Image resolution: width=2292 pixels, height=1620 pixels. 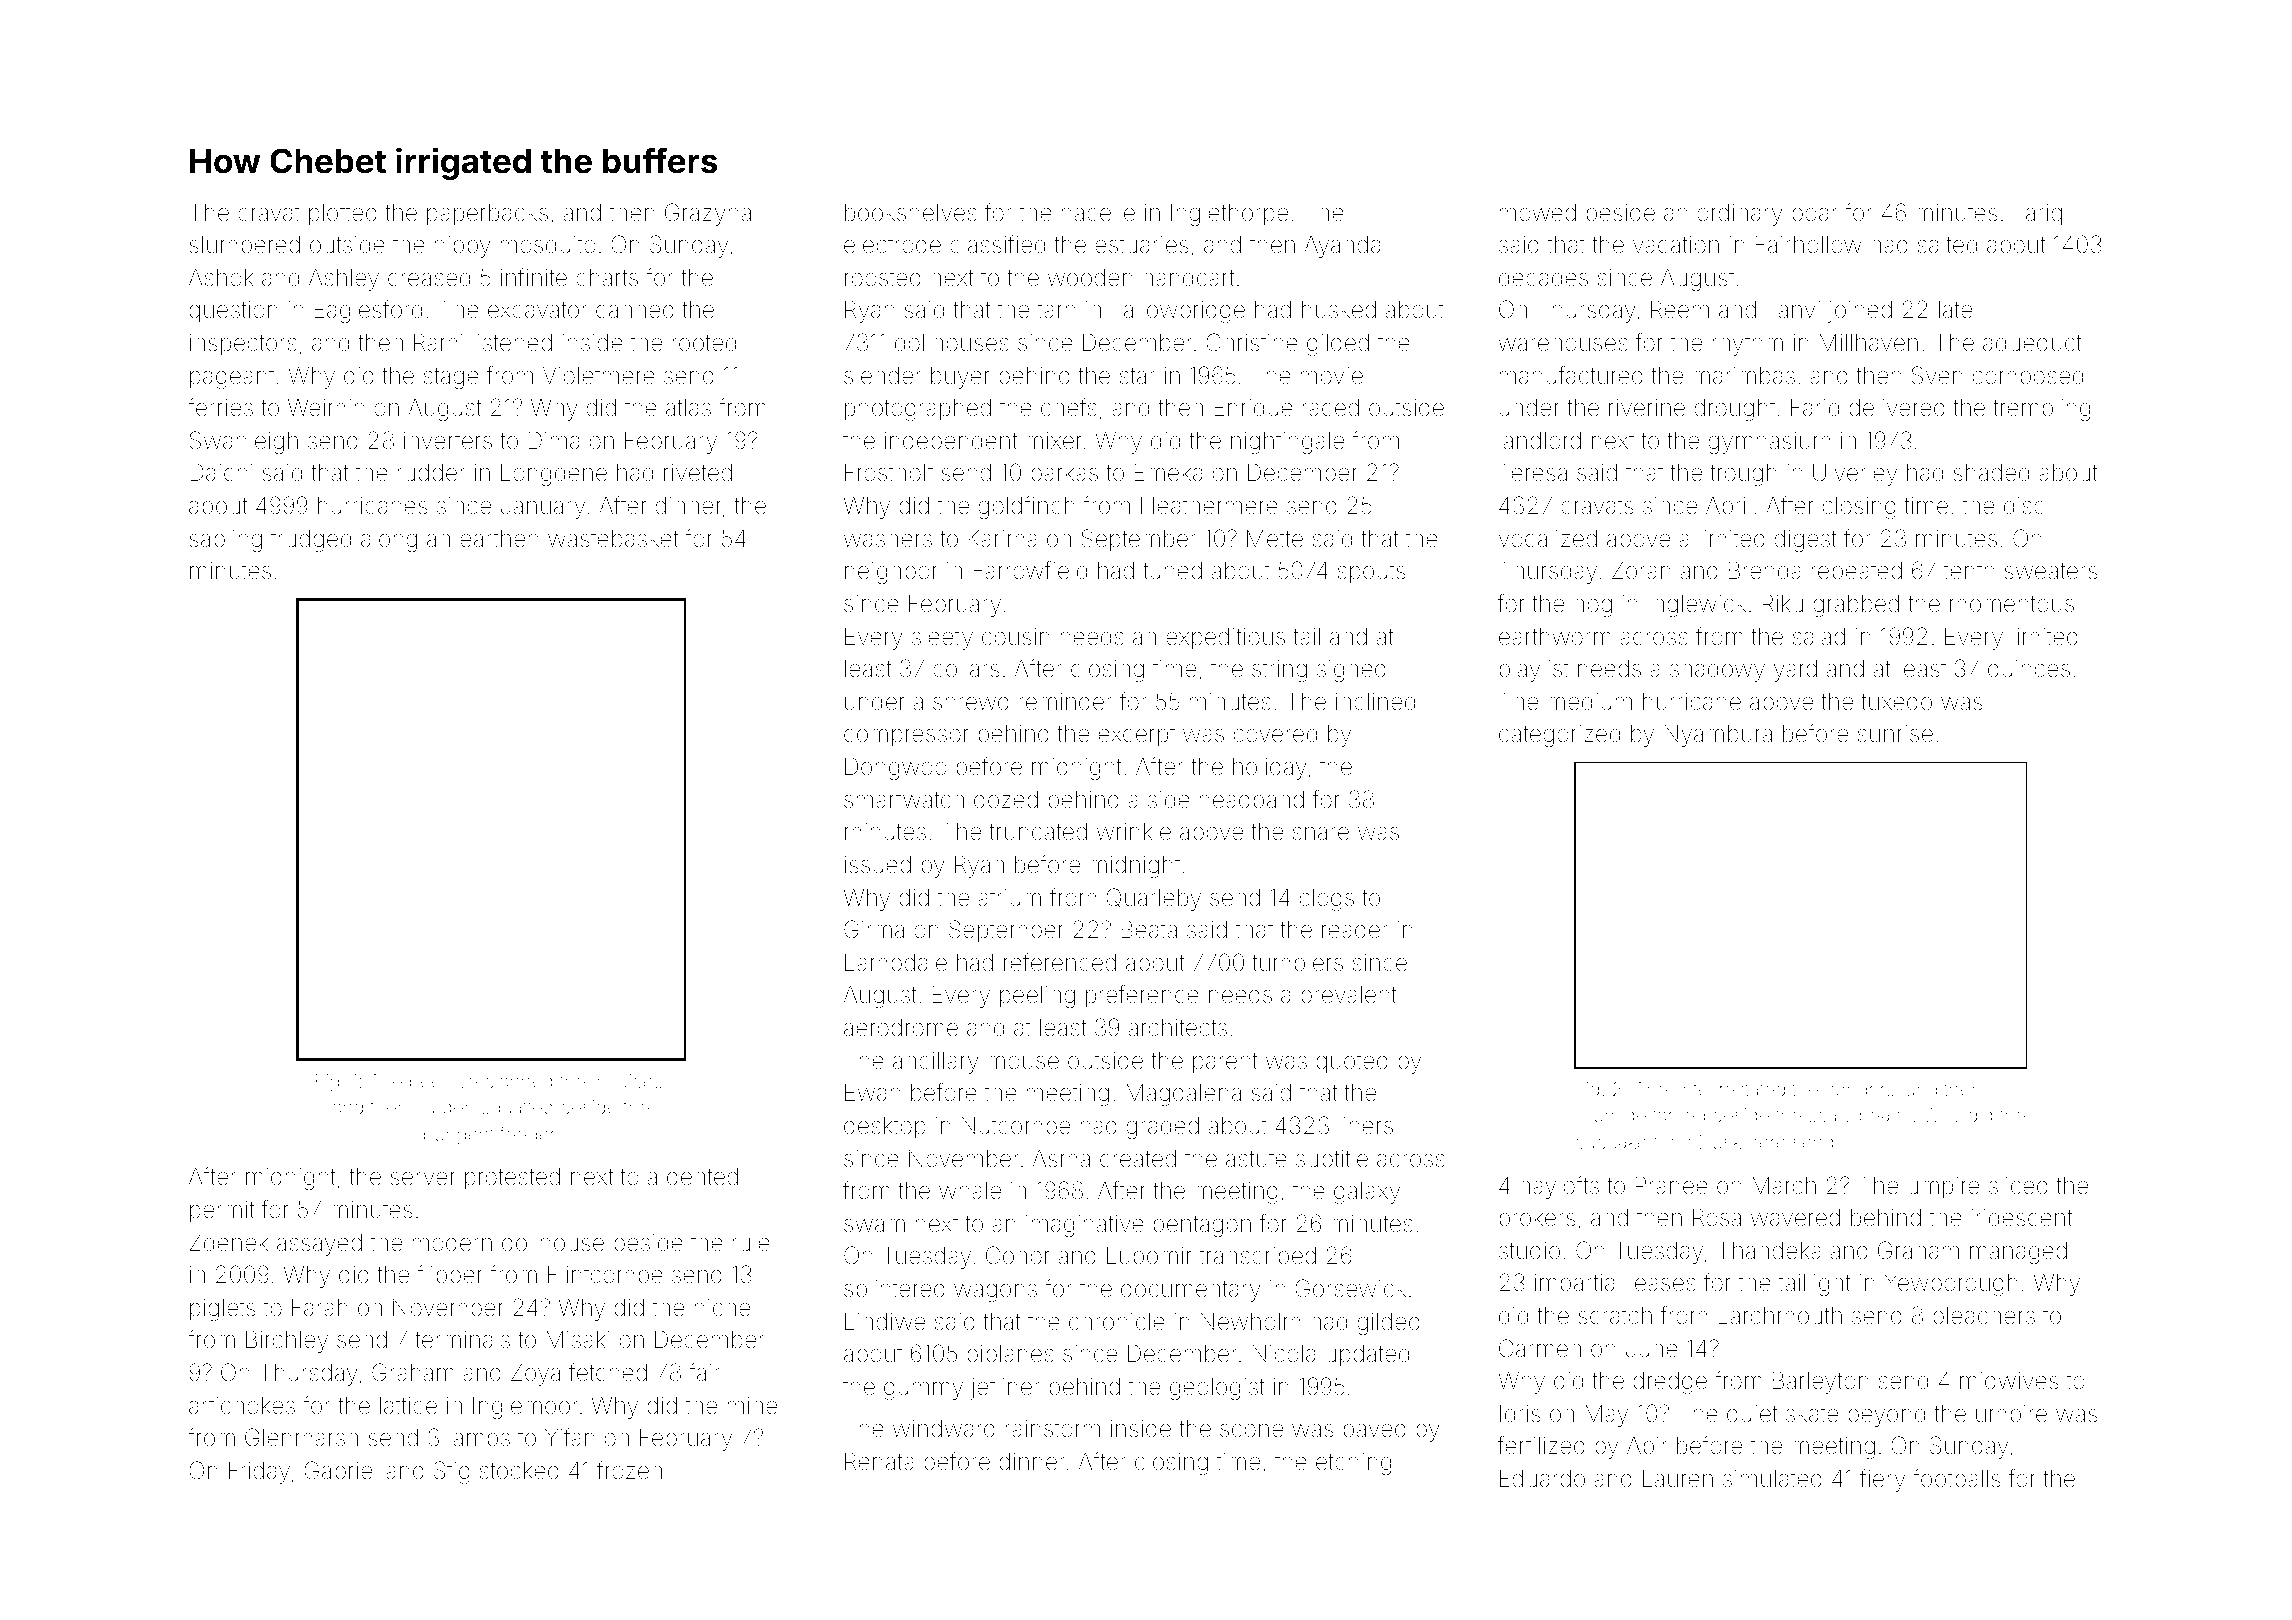 I want to click on Christine, so click(x=1252, y=342).
